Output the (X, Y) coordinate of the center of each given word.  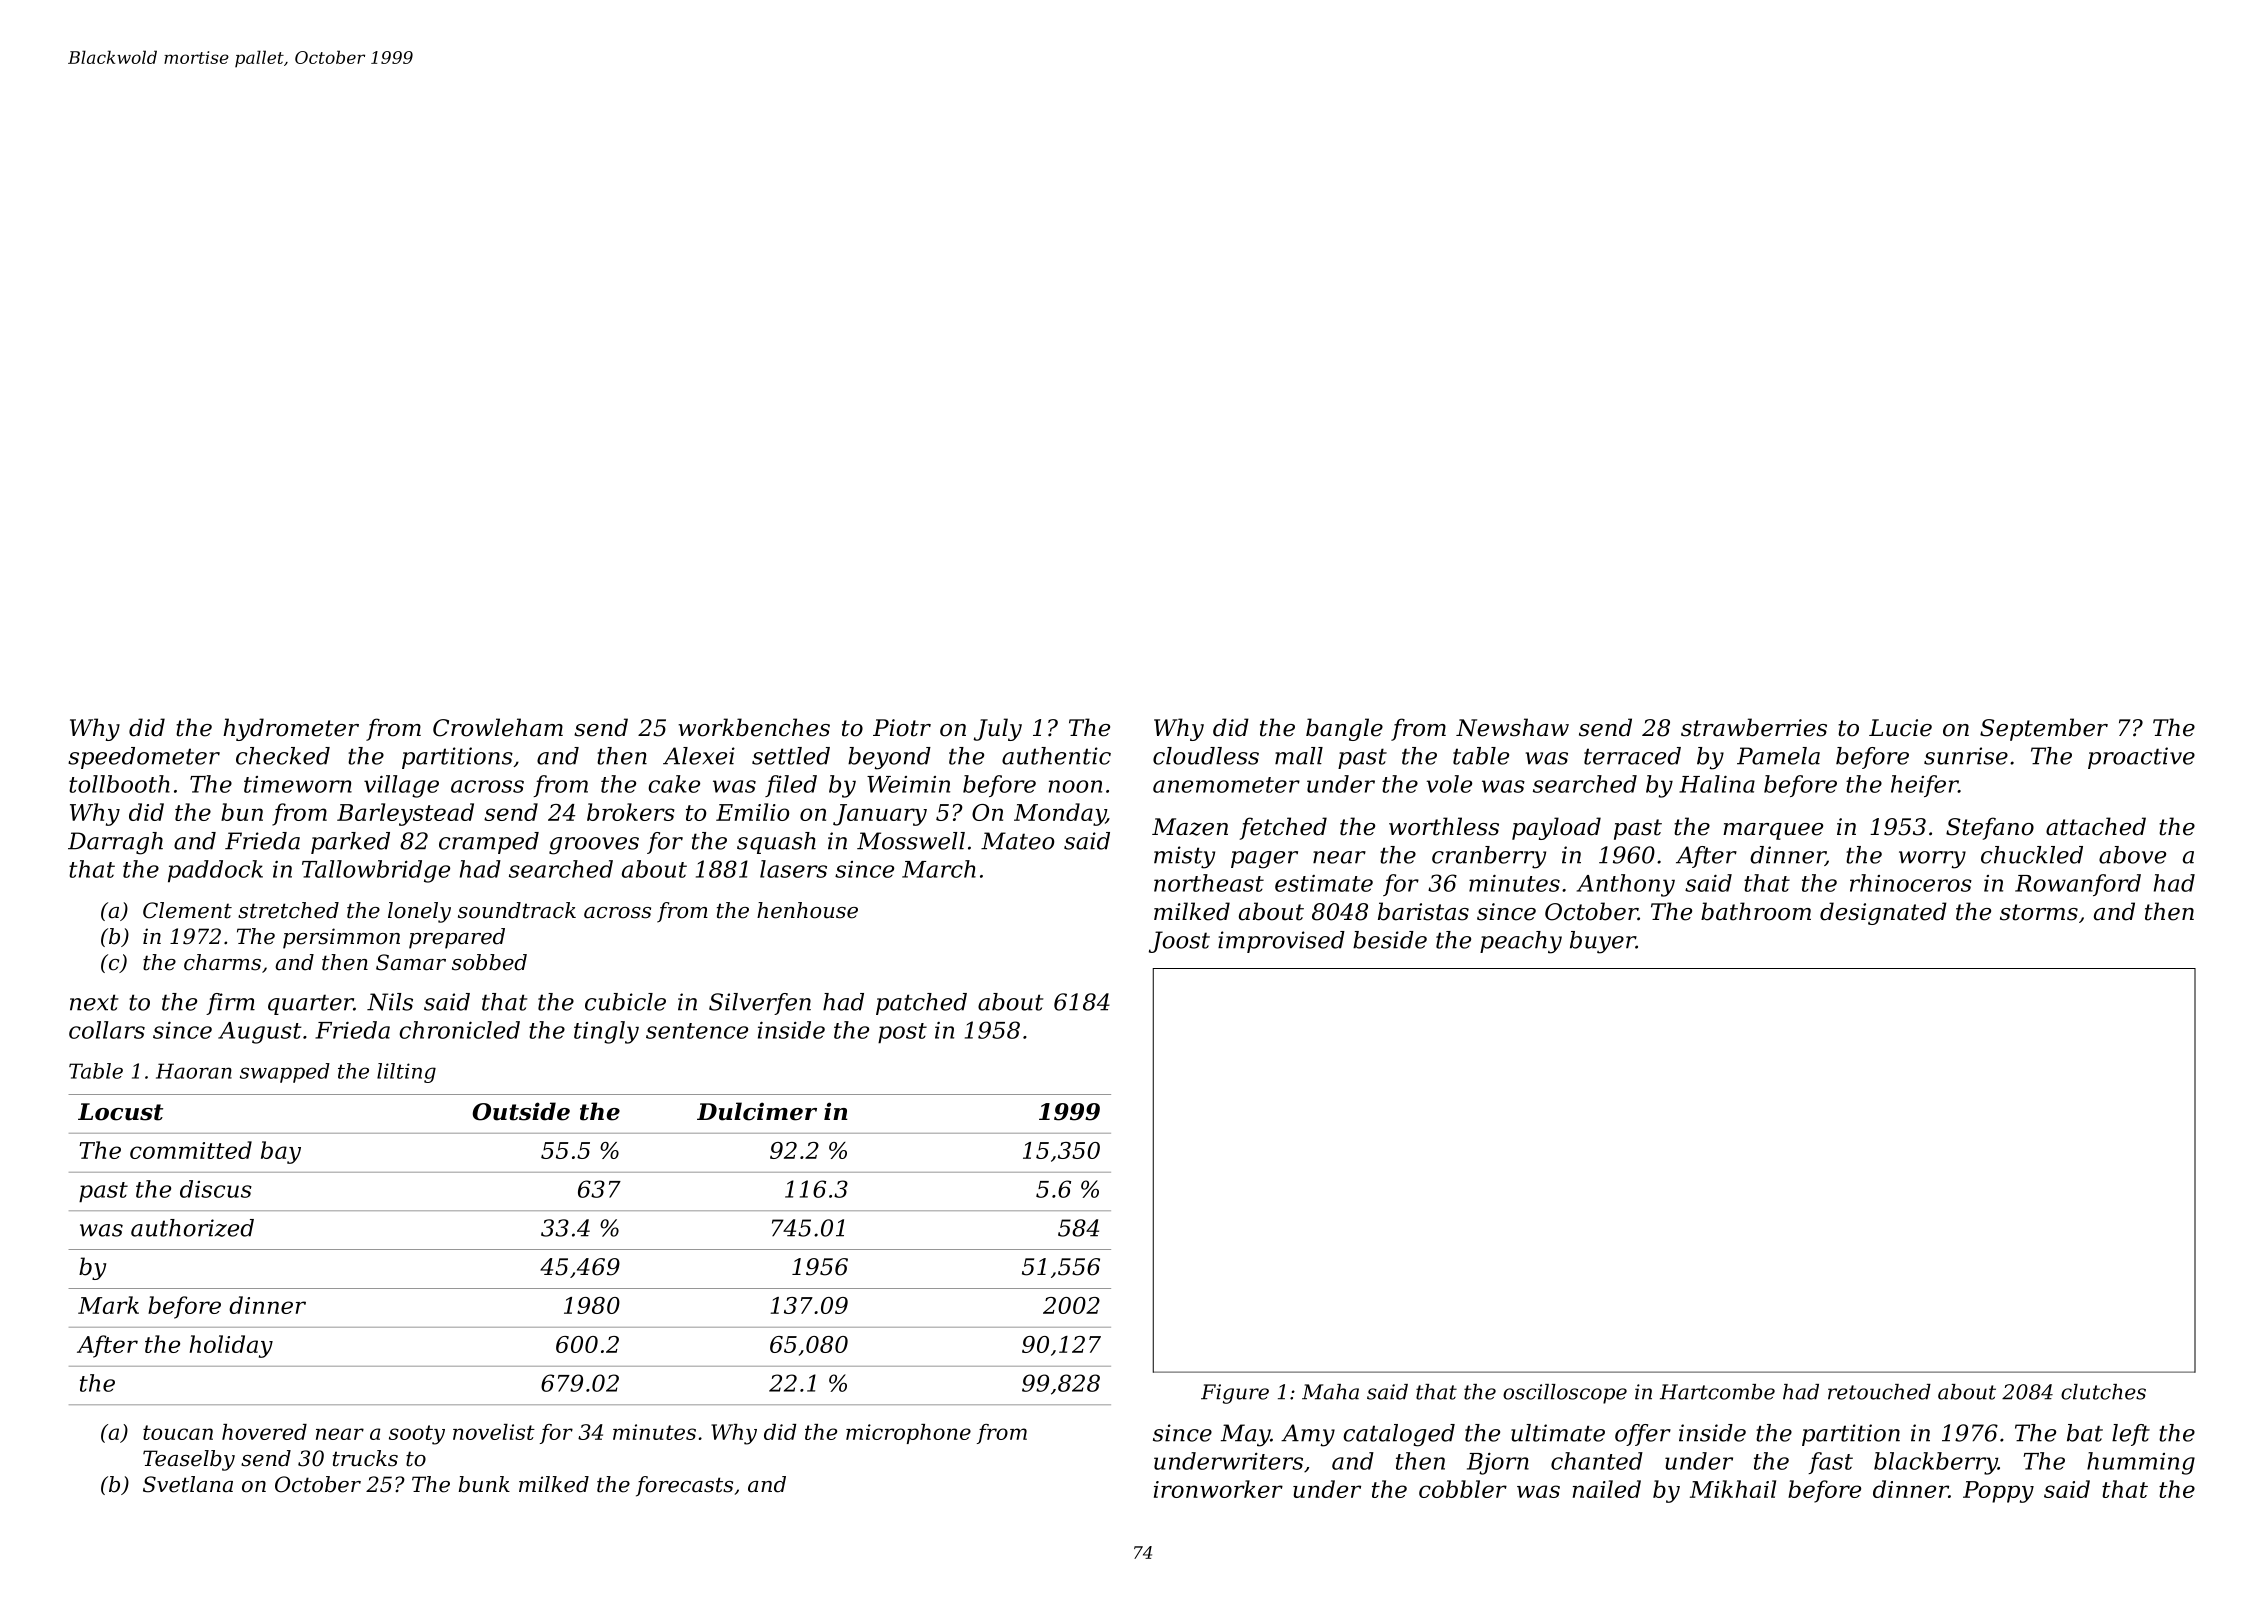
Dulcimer (757, 1111)
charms (222, 962)
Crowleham (498, 727)
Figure (1235, 1394)
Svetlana (188, 1484)
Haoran (194, 1071)
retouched (1879, 1392)
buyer (1603, 942)
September (2044, 729)
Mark (108, 1305)
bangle (1344, 729)
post (902, 1033)
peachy (1521, 942)
